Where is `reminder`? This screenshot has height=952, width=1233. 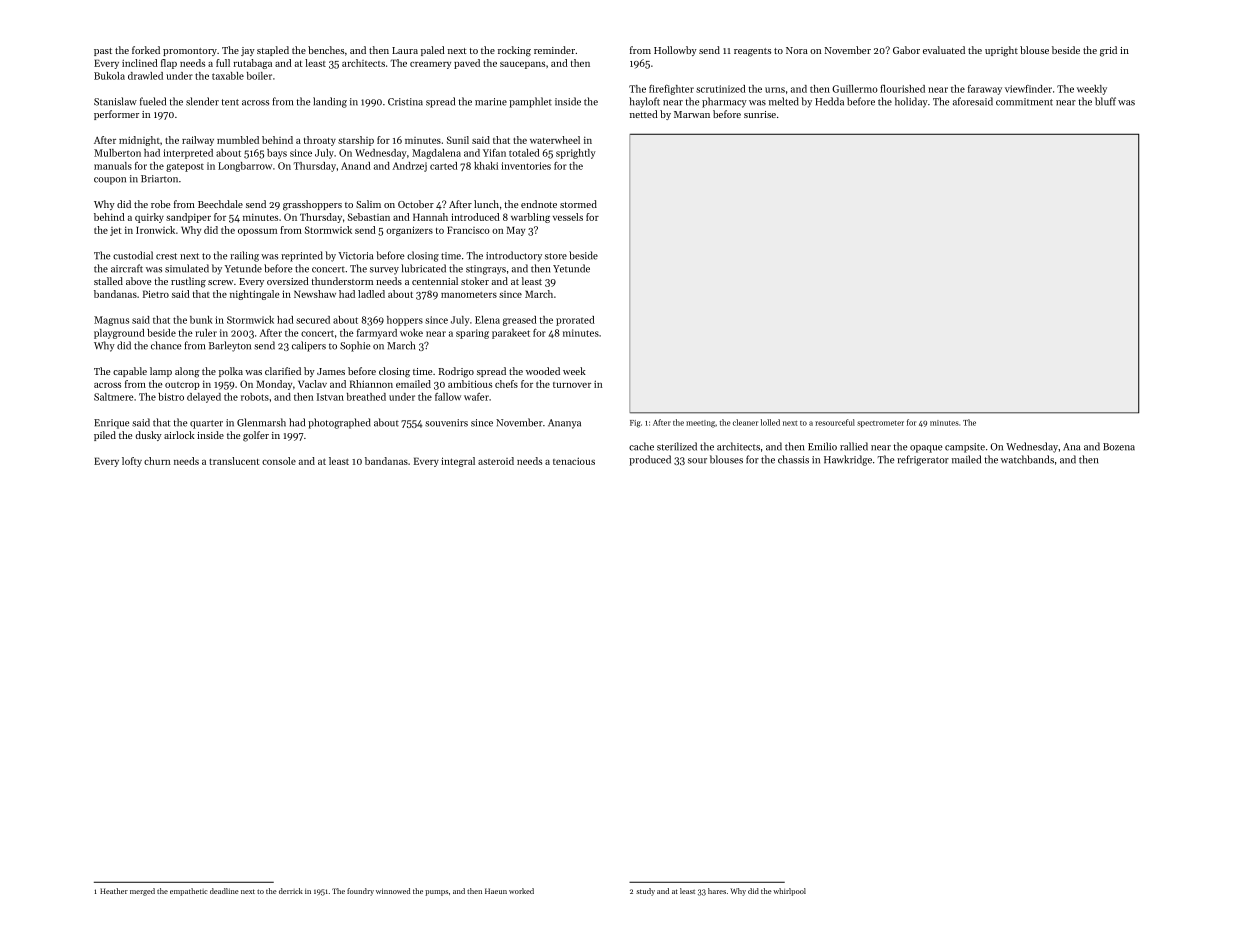 reminder is located at coordinates (554, 50).
